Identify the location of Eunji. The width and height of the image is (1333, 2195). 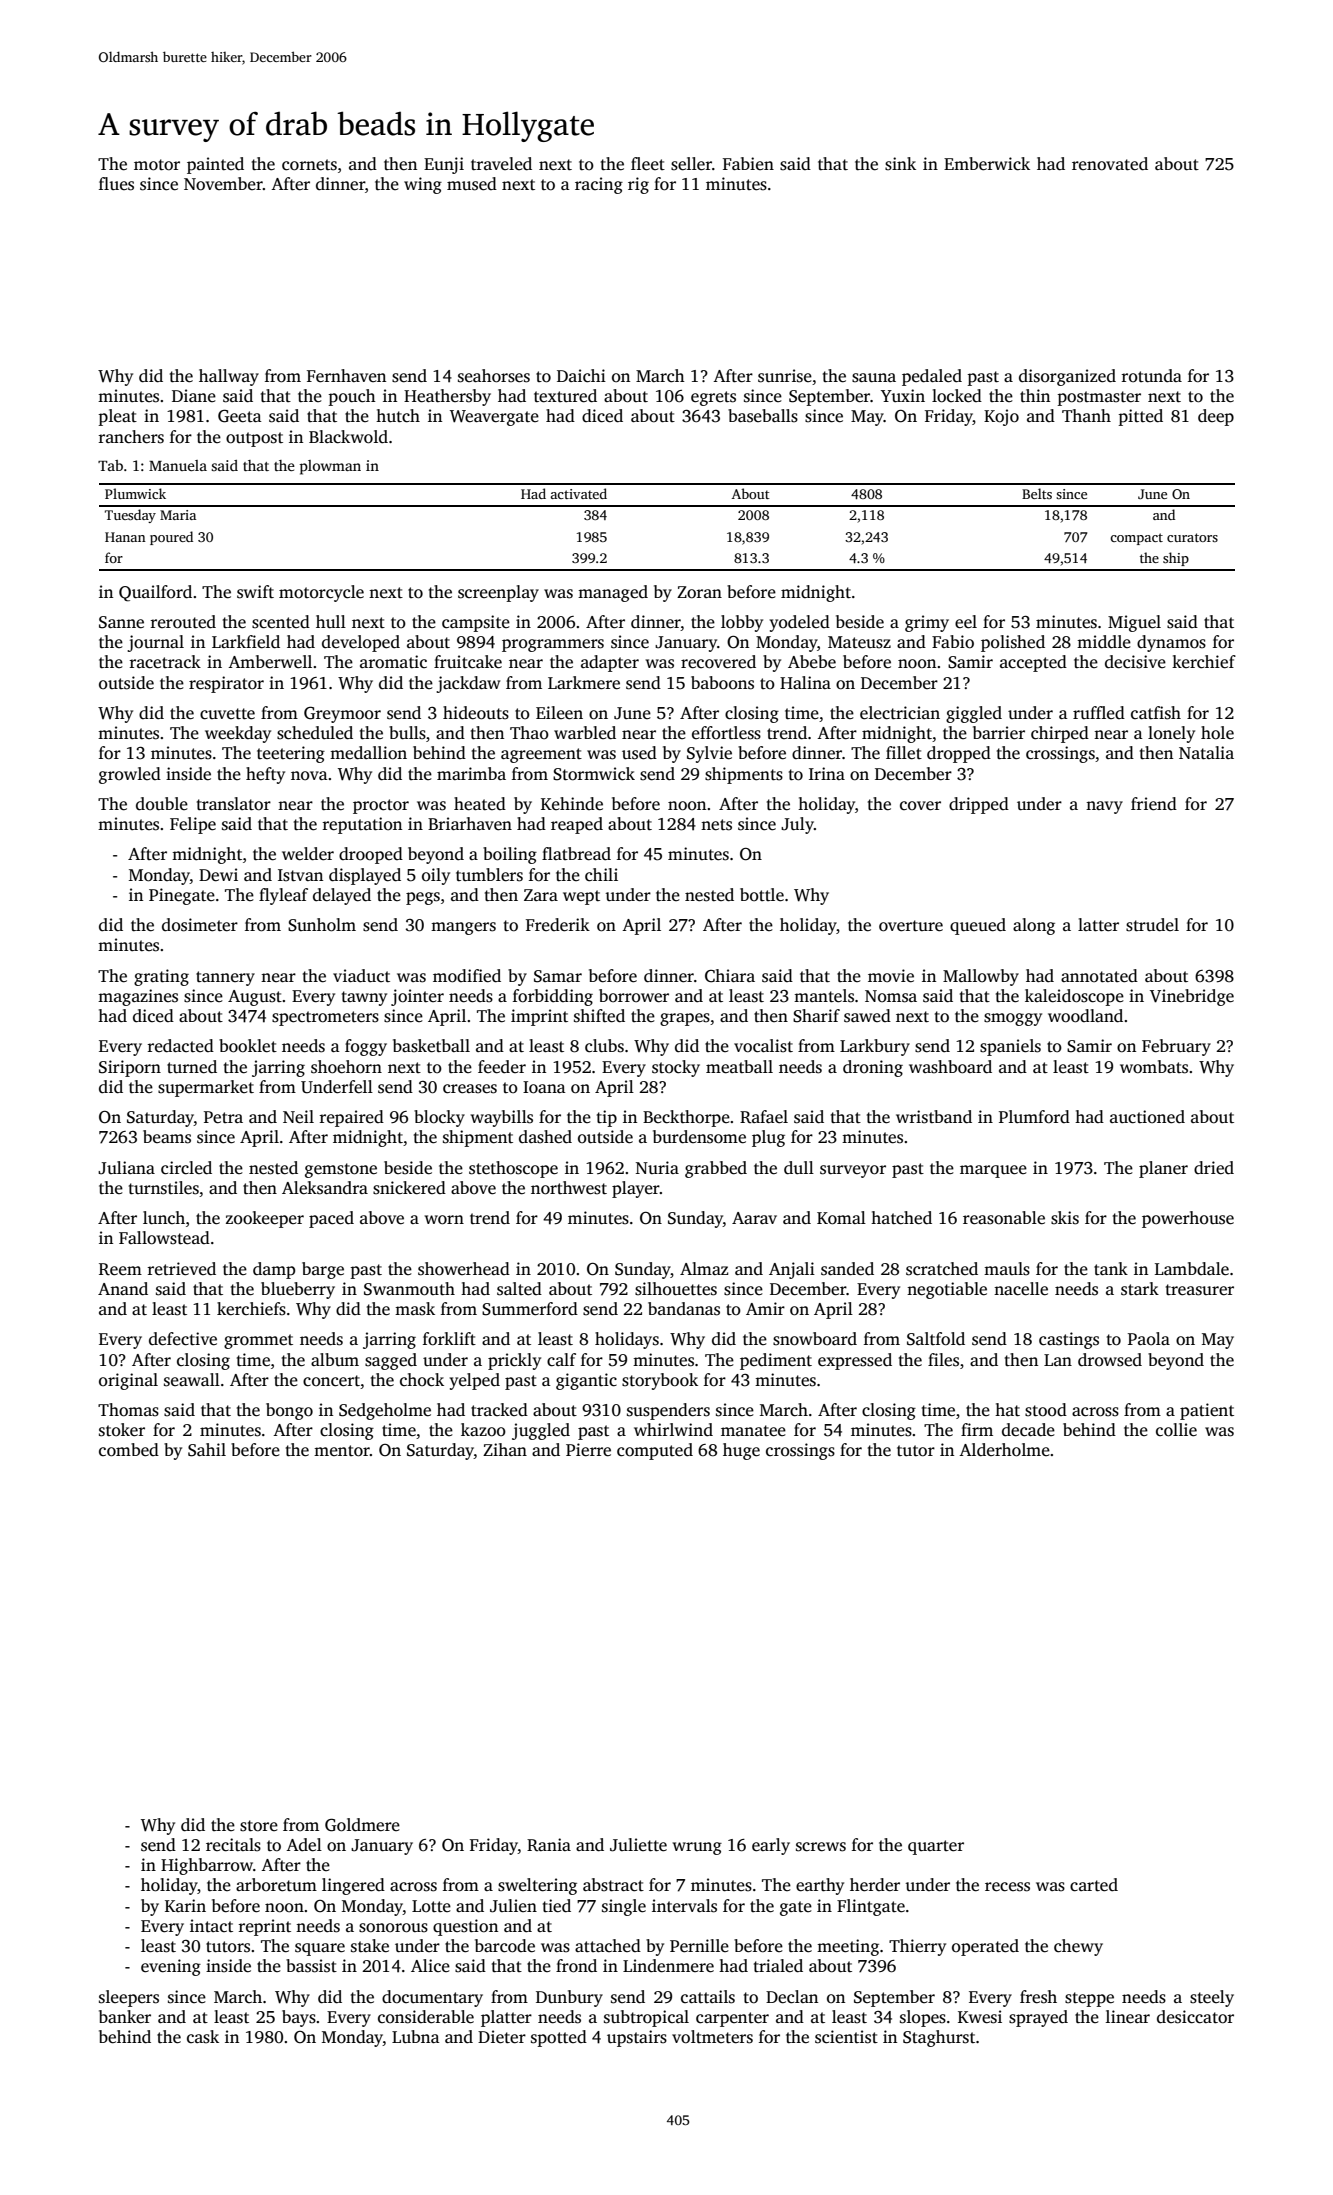
(444, 165).
